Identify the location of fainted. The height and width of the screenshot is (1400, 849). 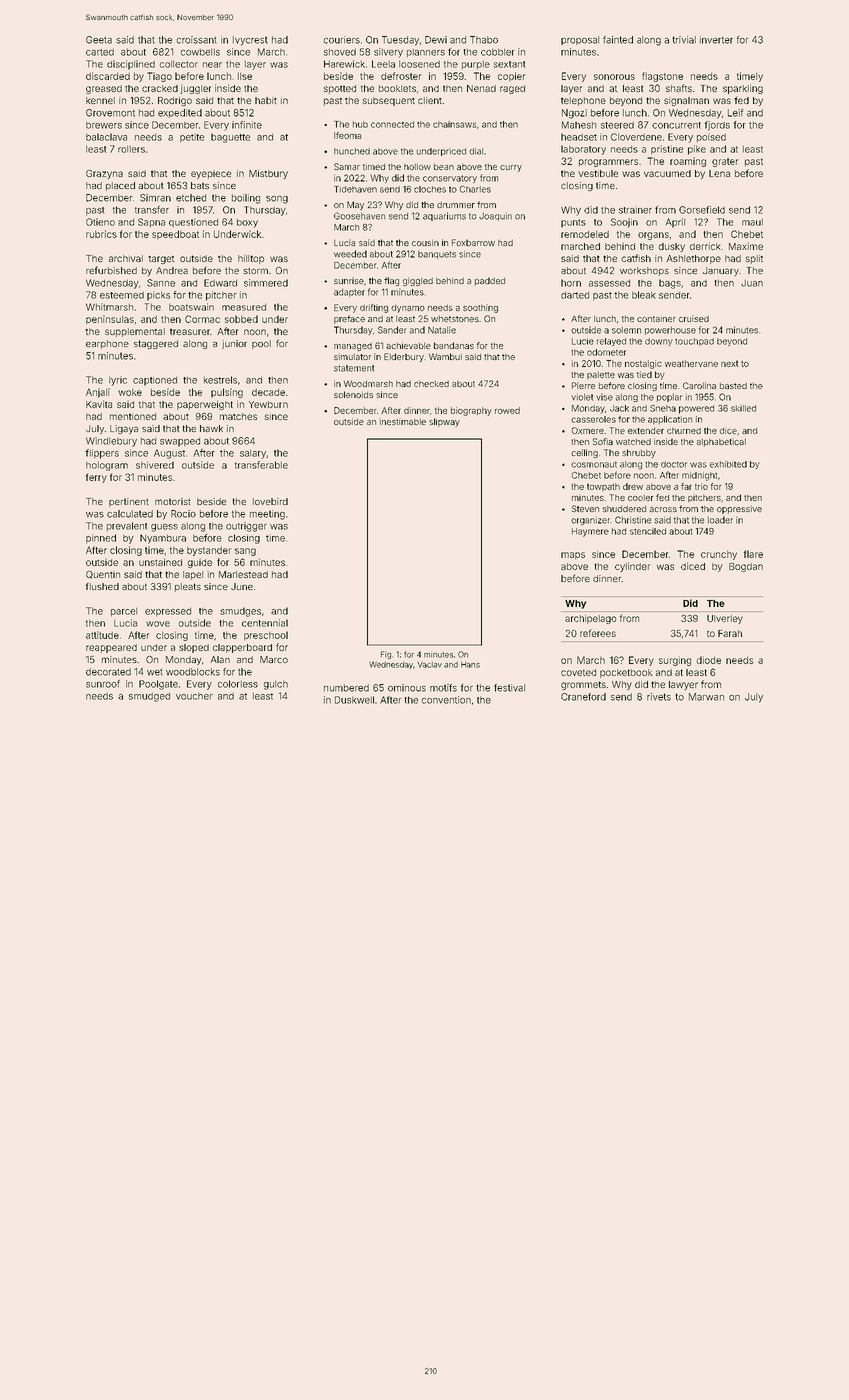
(618, 40).
